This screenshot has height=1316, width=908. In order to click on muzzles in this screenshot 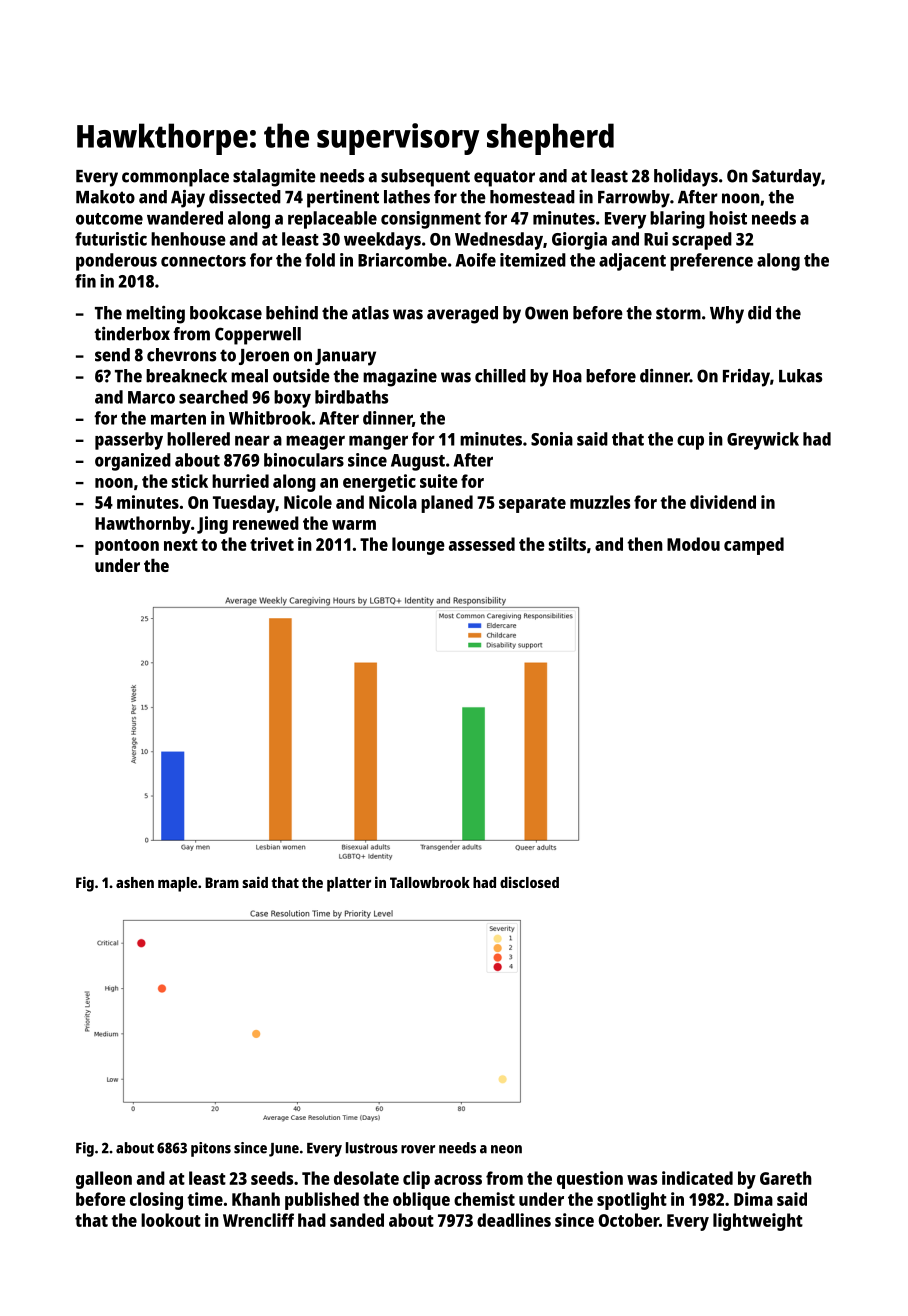, I will do `click(600, 502)`.
